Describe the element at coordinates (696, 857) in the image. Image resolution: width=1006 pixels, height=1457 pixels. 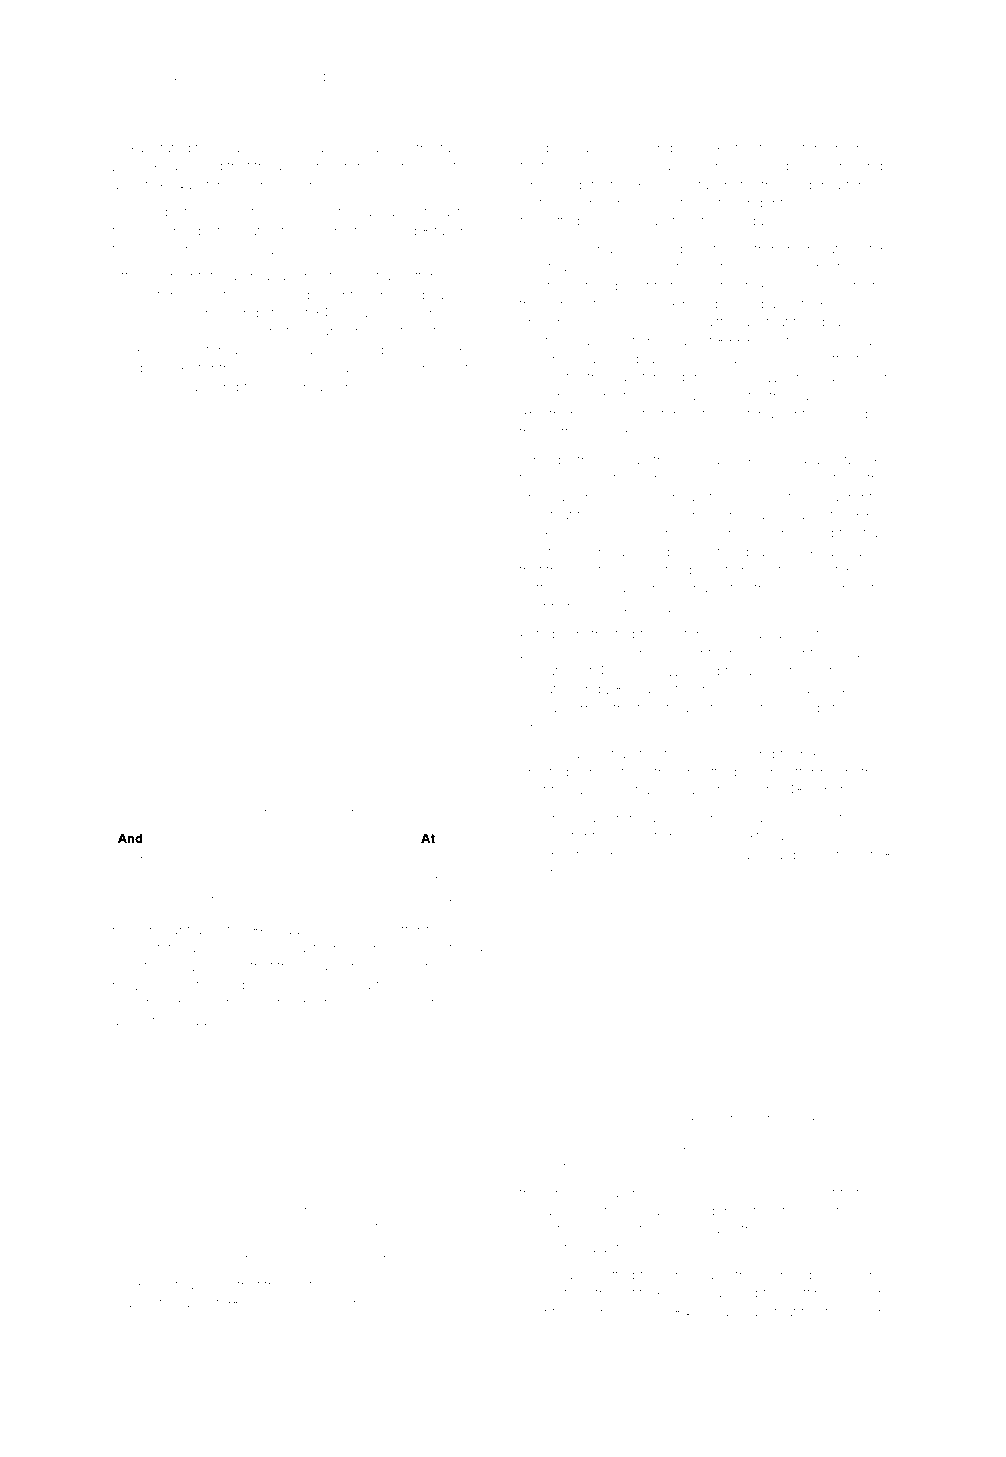
I see `generous` at that location.
